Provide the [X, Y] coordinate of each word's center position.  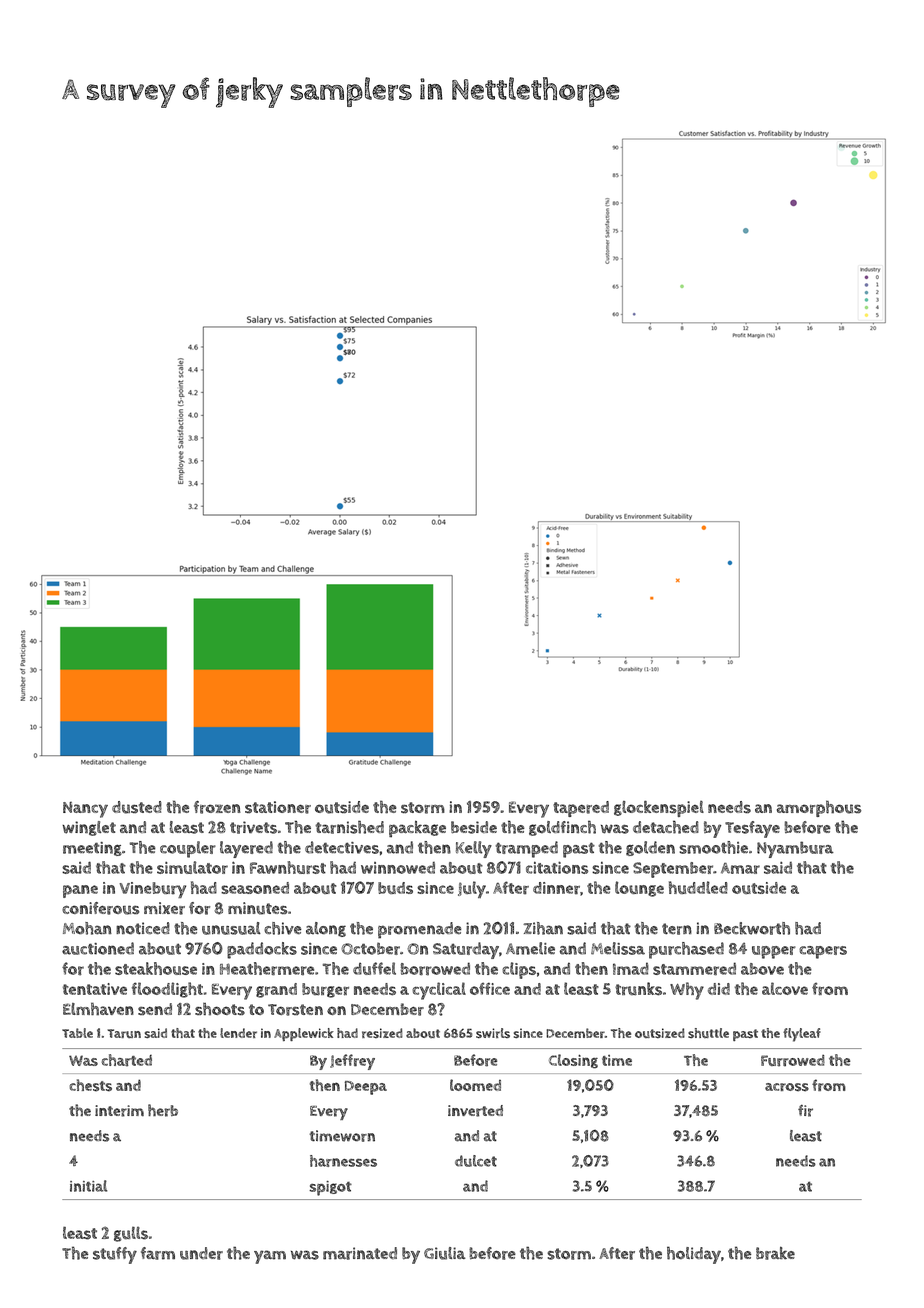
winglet [89, 828]
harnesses [343, 1161]
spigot [330, 1188]
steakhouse [156, 968]
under [201, 1253]
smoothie [713, 847]
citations [557, 867]
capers [823, 952]
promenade [419, 930]
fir [805, 1111]
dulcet [476, 1161]
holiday [694, 1255]
